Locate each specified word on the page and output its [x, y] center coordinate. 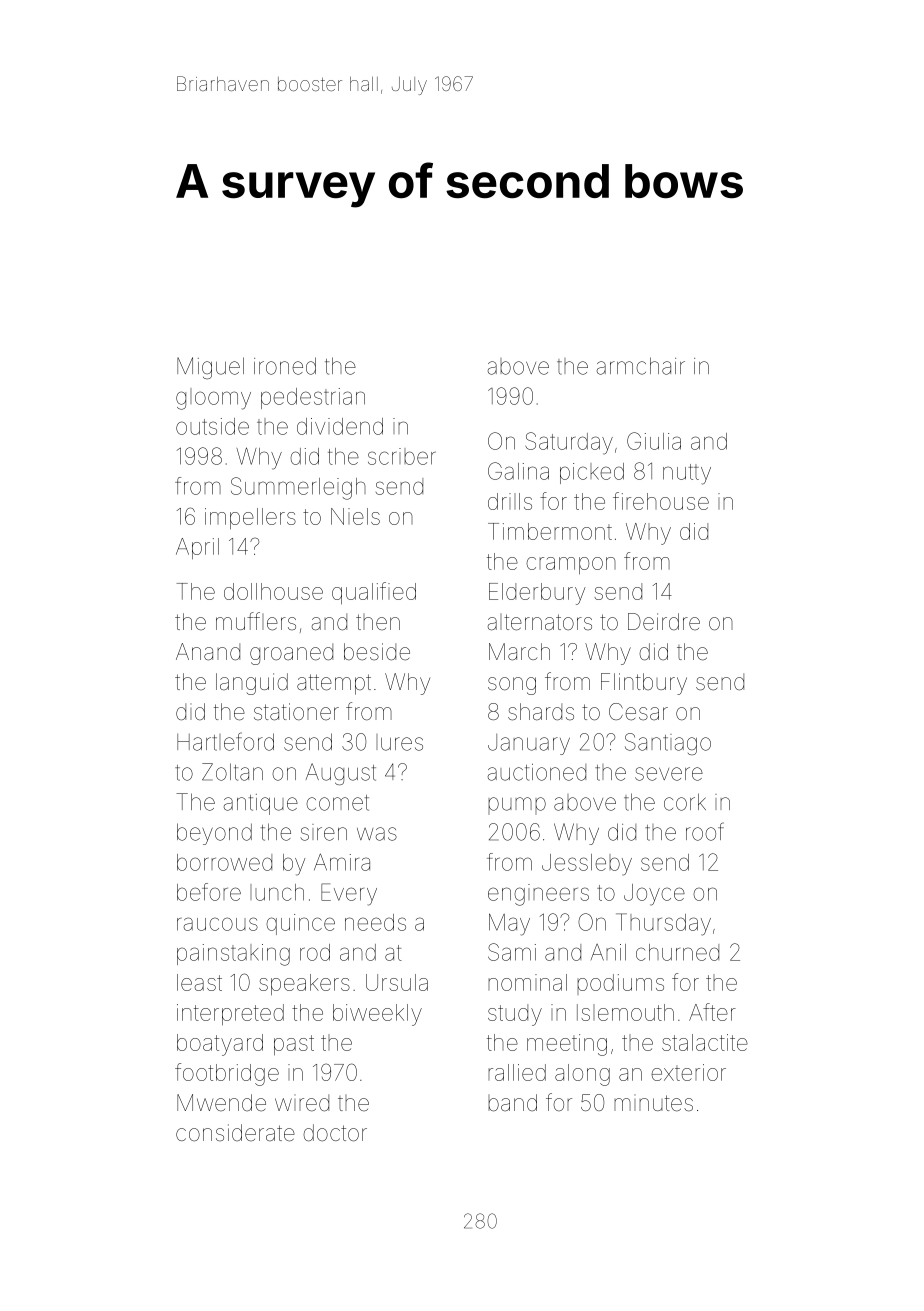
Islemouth [625, 1012]
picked [592, 473]
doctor [335, 1133]
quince [300, 924]
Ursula [397, 982]
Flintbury [644, 684]
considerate [235, 1133]
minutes [653, 1103]
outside [212, 426]
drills [510, 501]
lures [399, 742]
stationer [296, 712]
